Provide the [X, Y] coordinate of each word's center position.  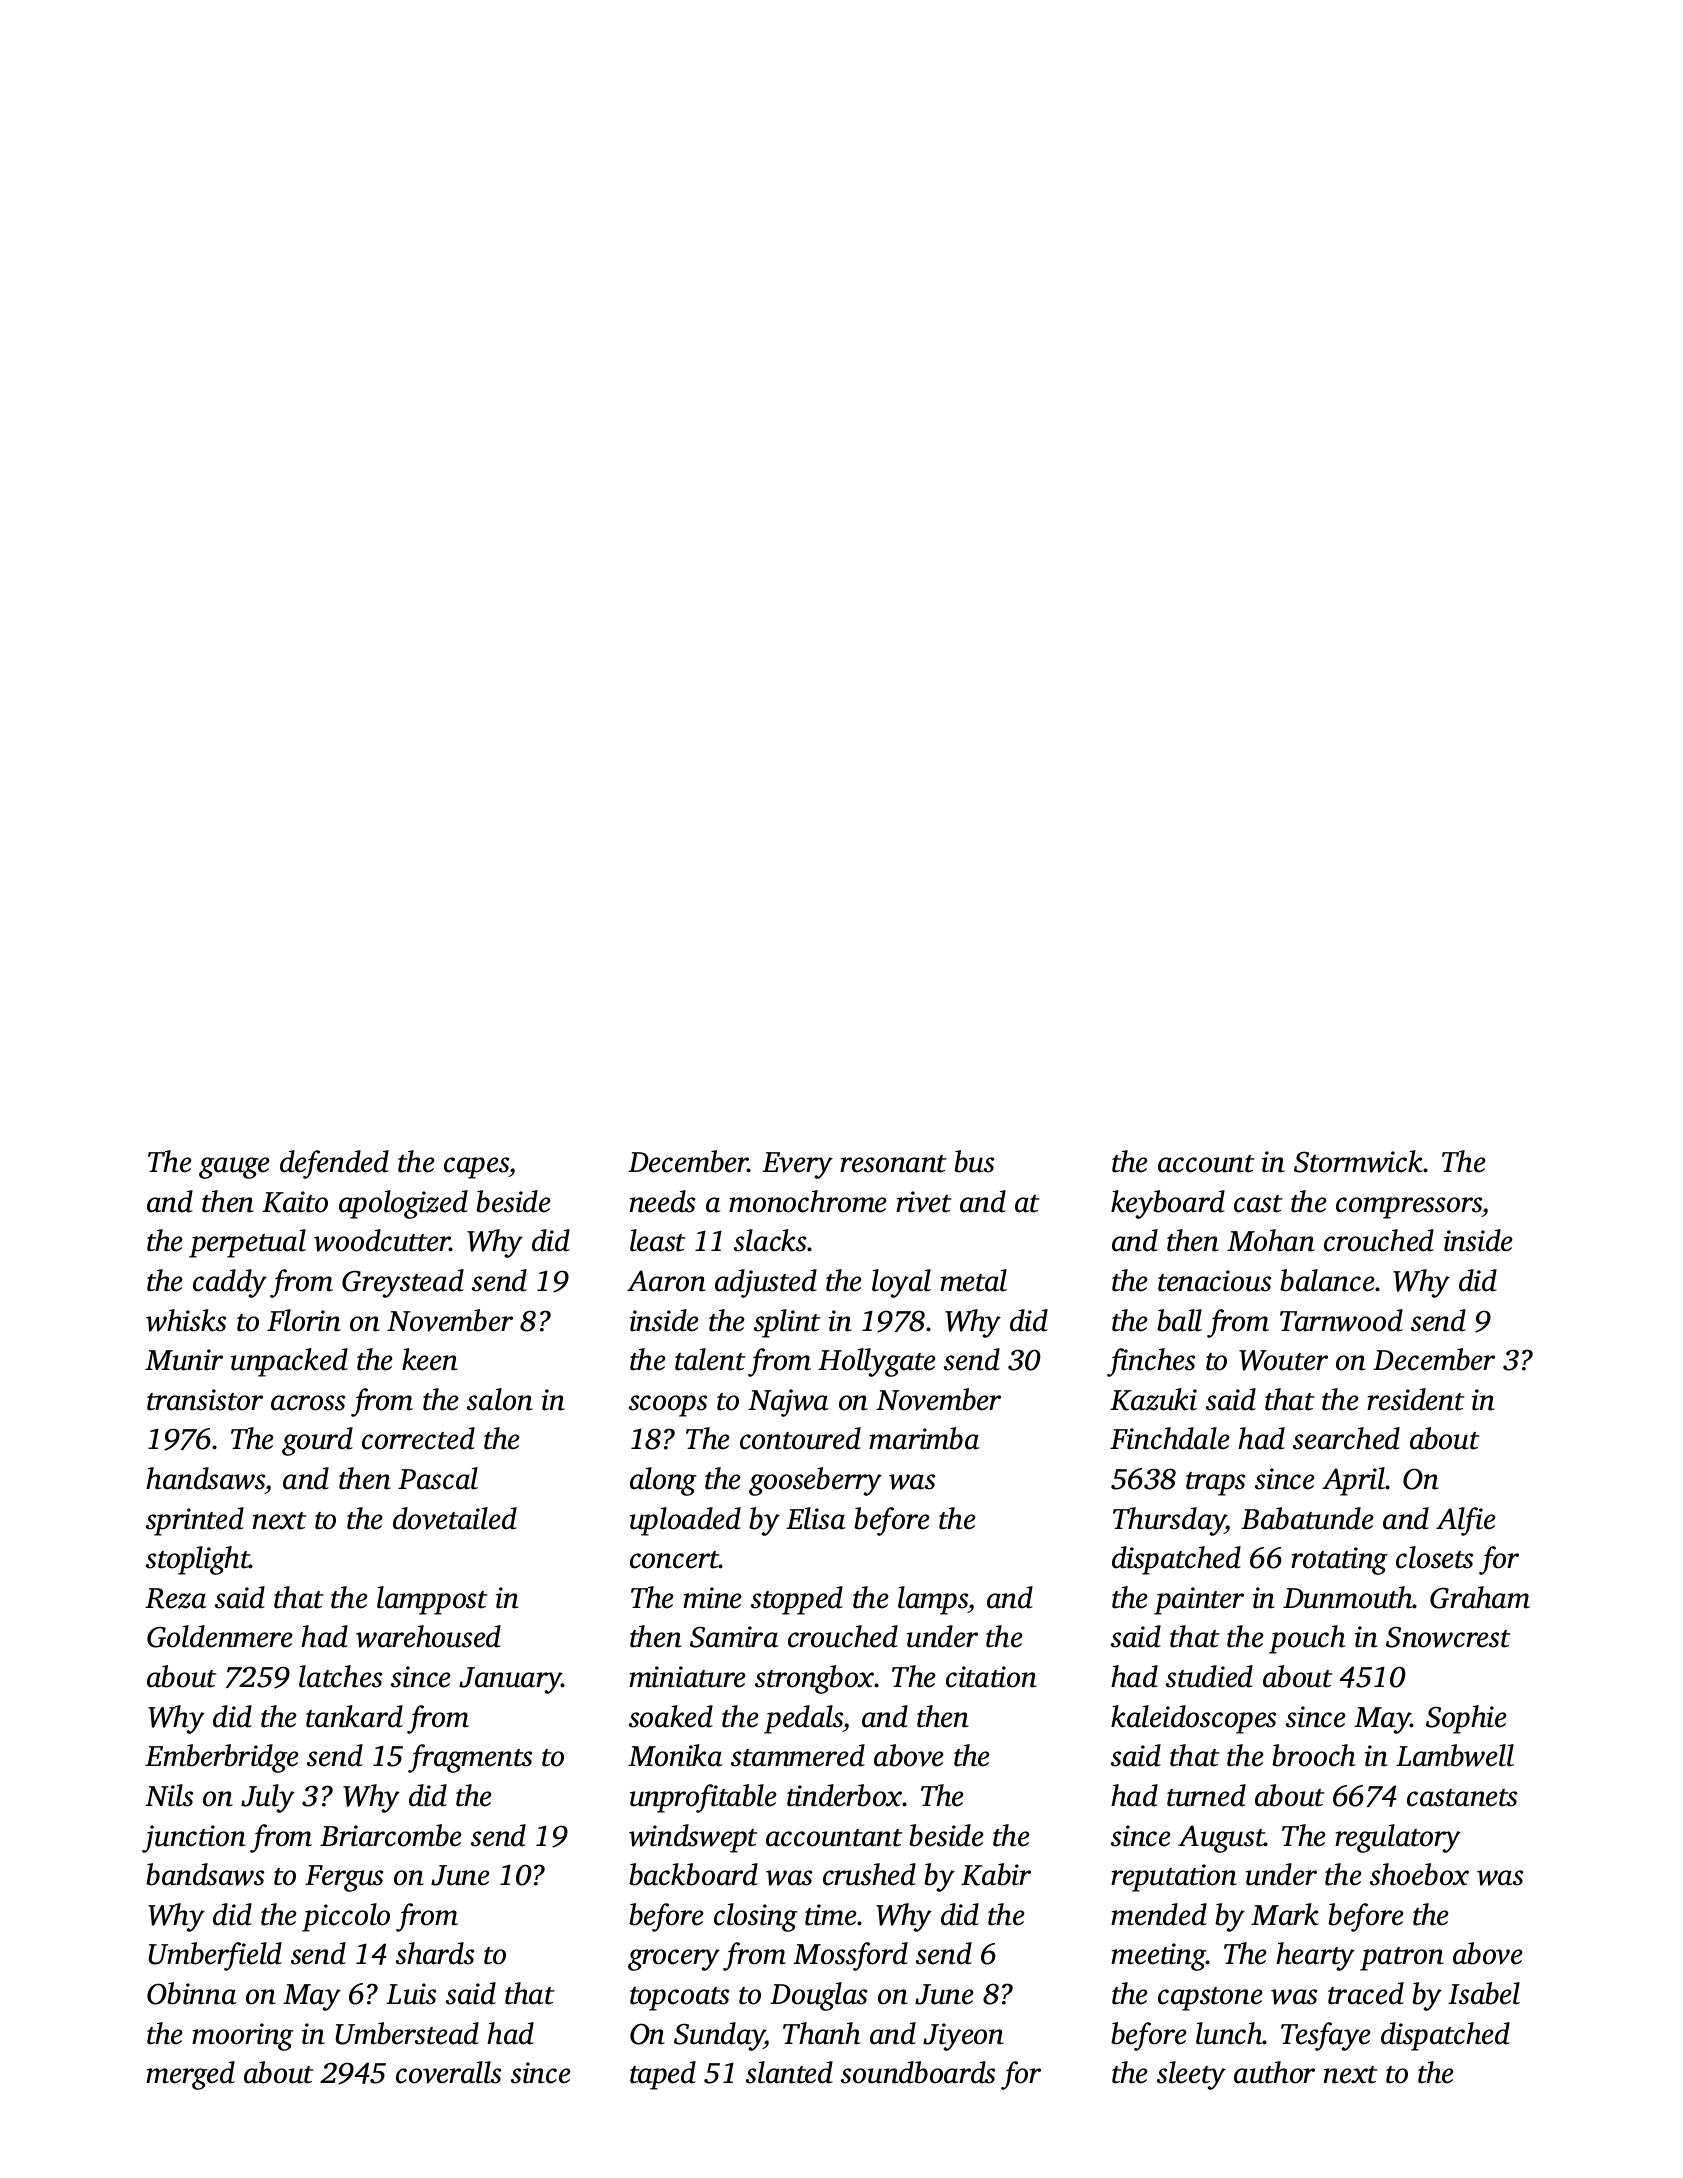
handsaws [205, 1478]
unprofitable [703, 1798]
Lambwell [1455, 1755]
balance [1327, 1280]
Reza [176, 1598]
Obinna [192, 1993]
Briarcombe [391, 1835]
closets [1434, 1557]
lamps [933, 1600]
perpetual [247, 1243]
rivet [923, 1202]
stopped [797, 1600]
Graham [1480, 1597]
